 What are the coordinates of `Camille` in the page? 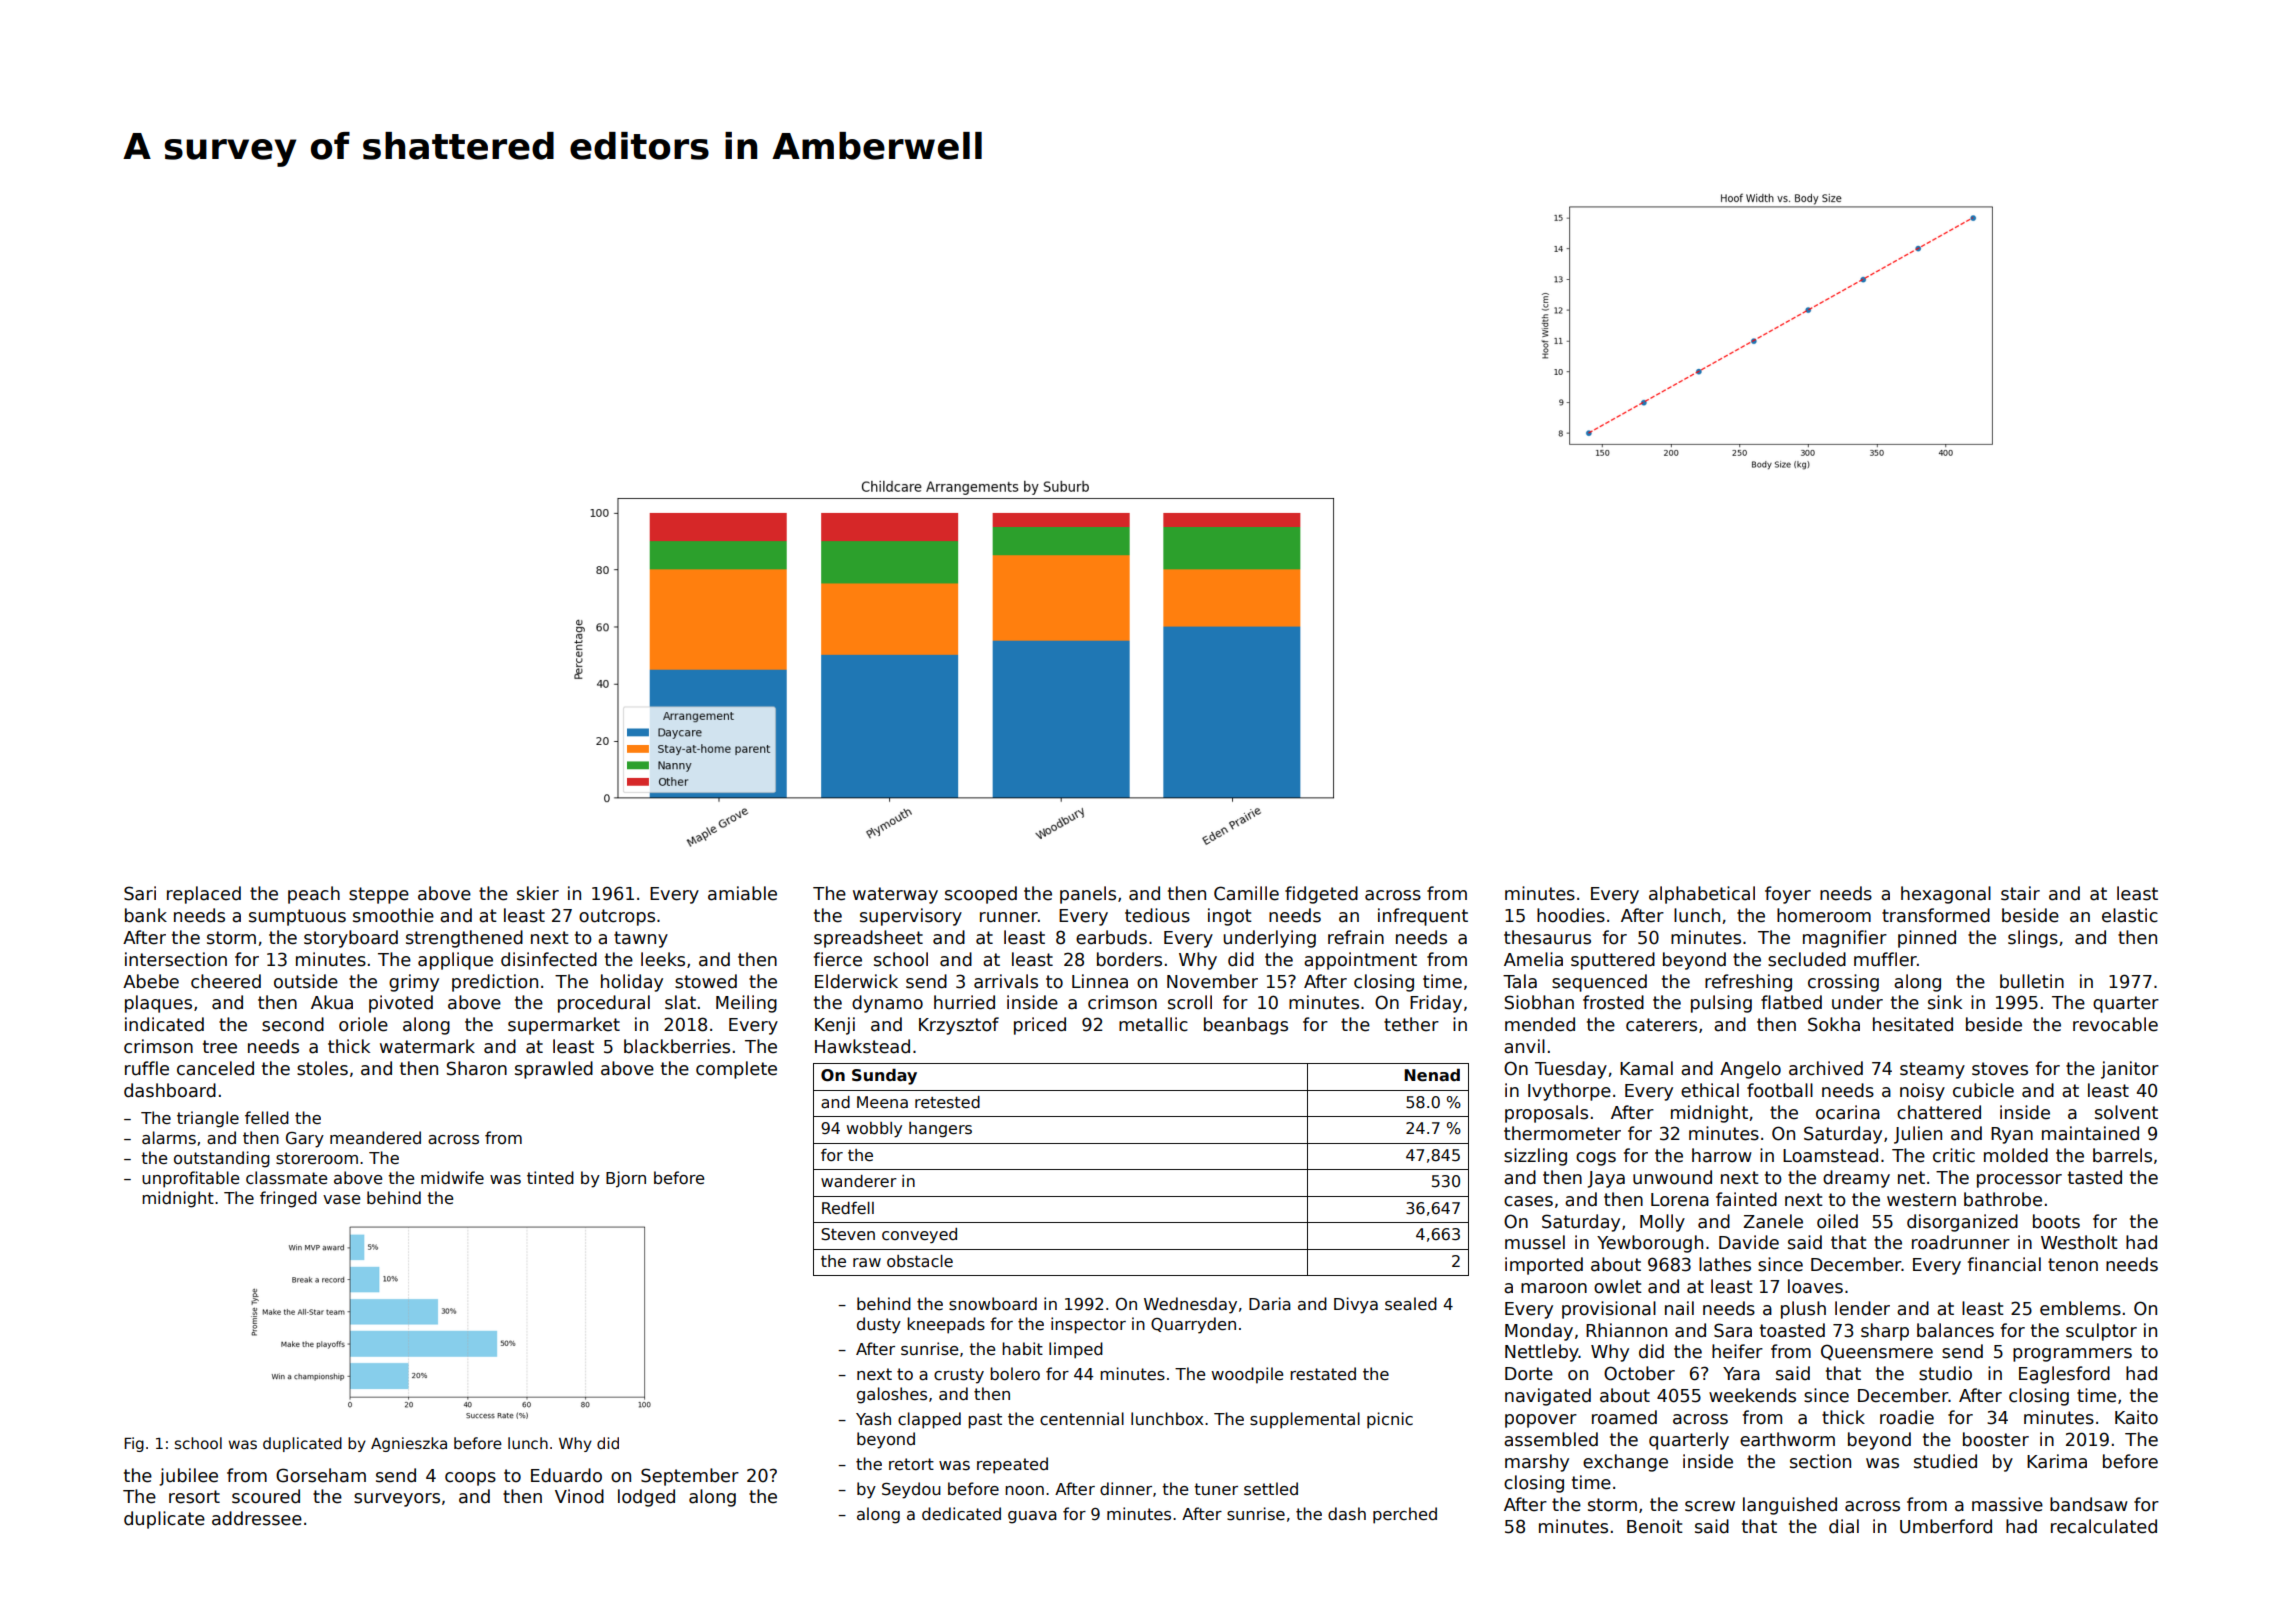 It's located at (1246, 893).
